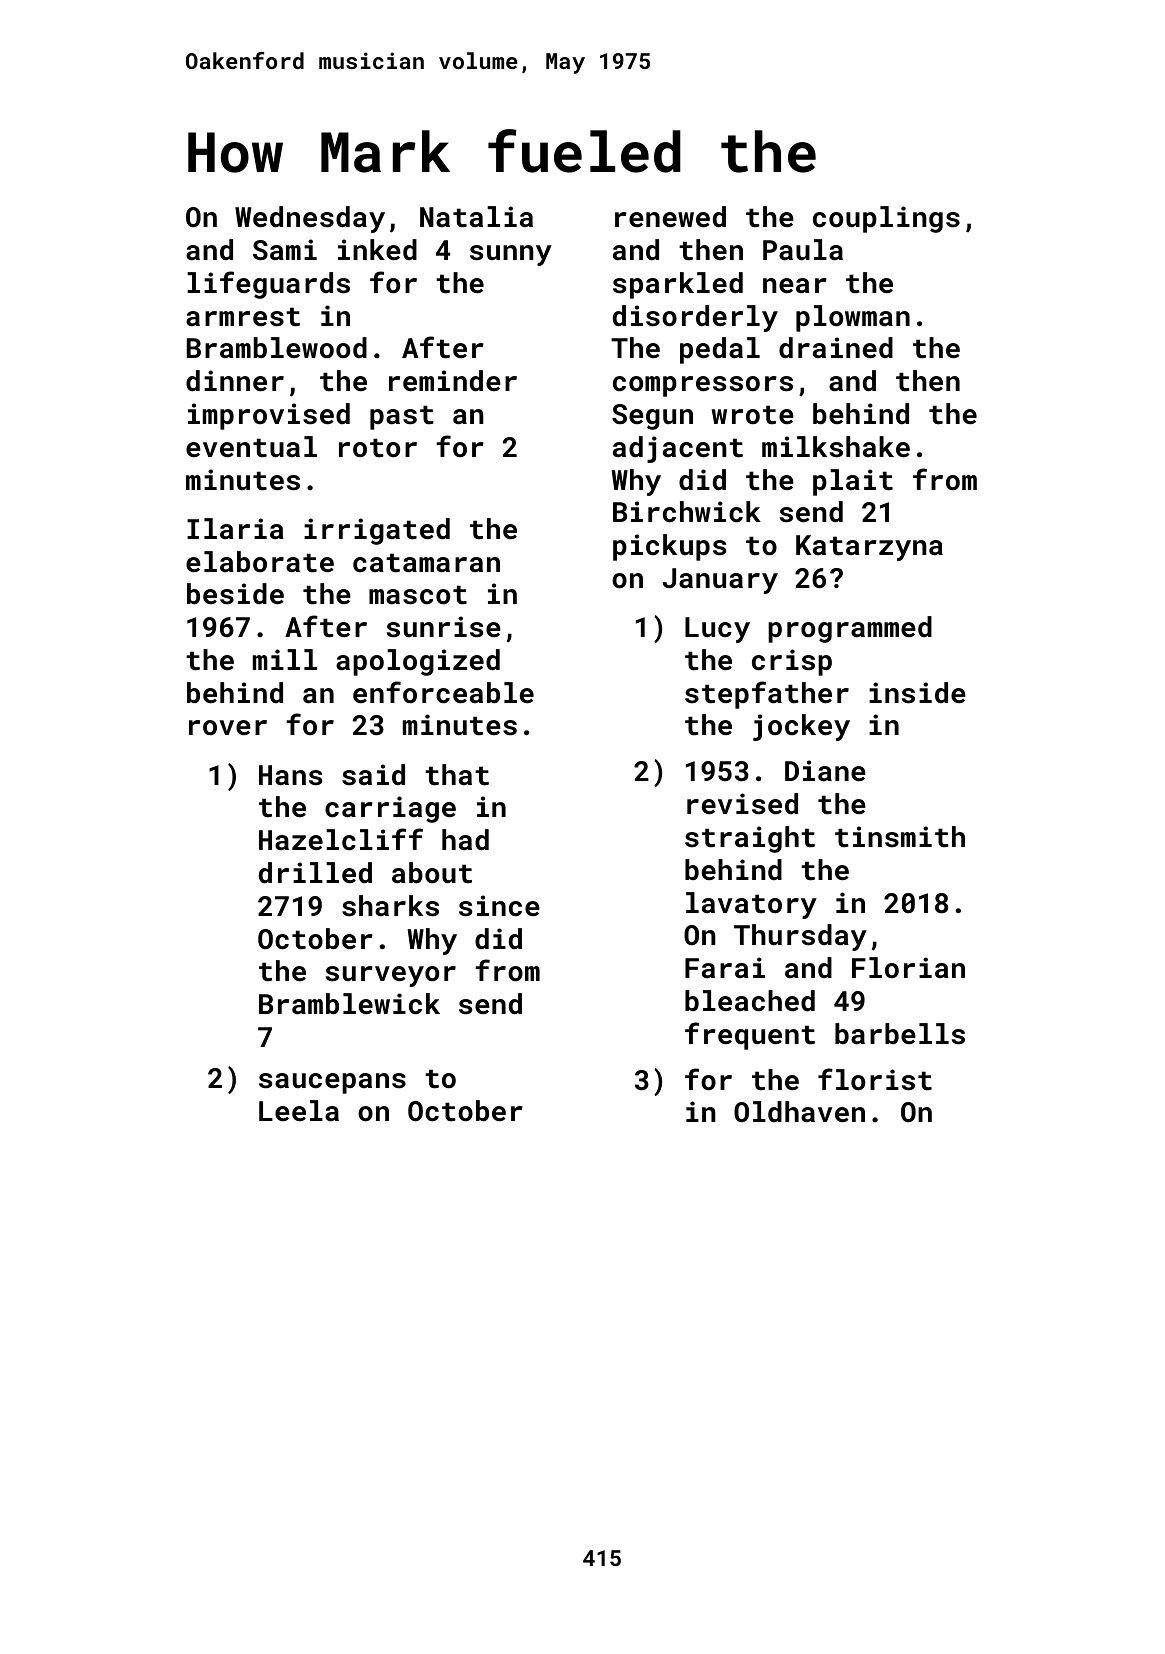 Image resolution: width=1165 pixels, height=1654 pixels. Describe the element at coordinates (767, 695) in the screenshot. I see `stepfather` at that location.
